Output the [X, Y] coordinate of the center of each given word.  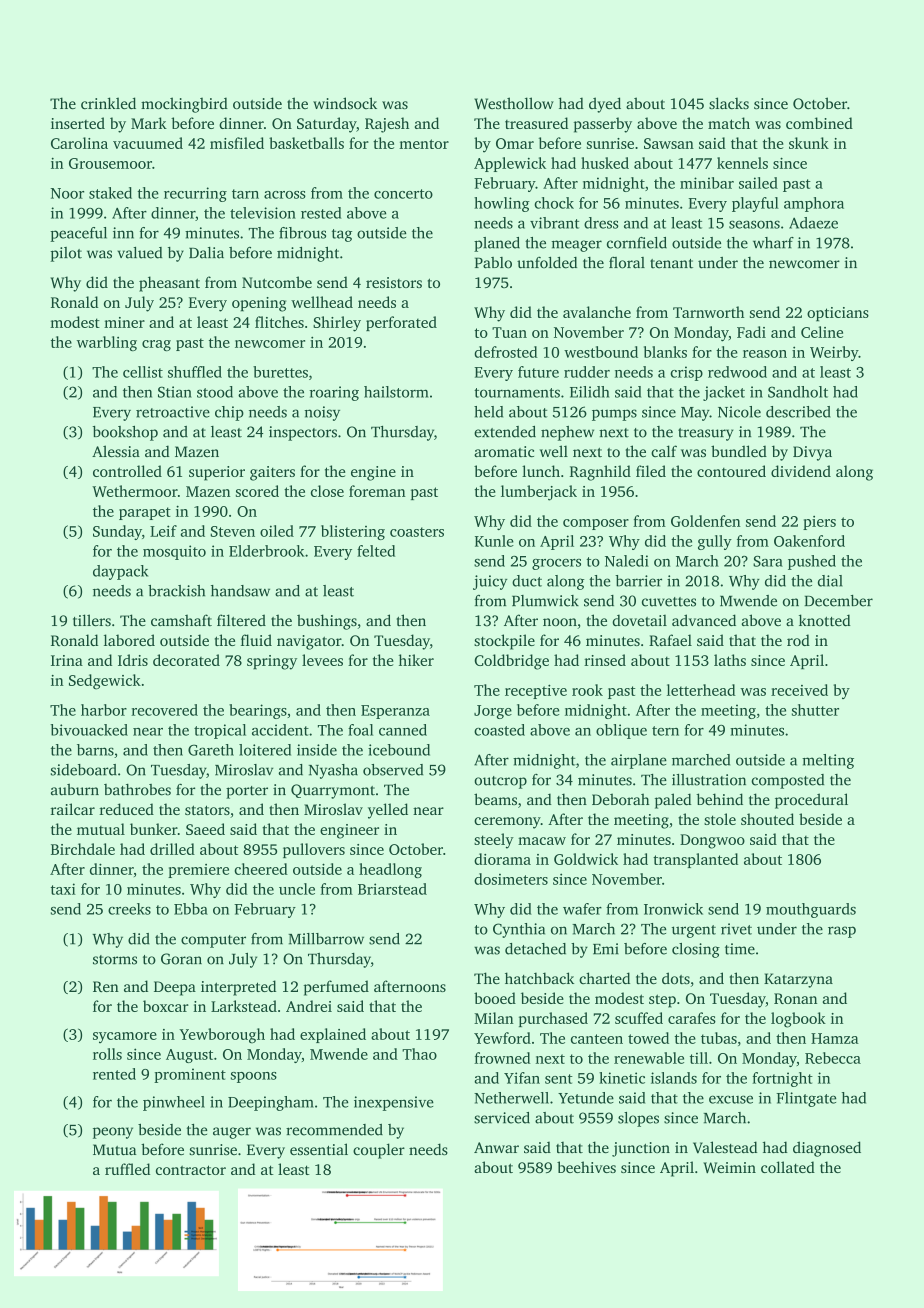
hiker [416, 660]
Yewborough [222, 1036]
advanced [704, 620]
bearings [258, 711]
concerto [403, 194]
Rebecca [833, 1058]
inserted [78, 123]
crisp [686, 373]
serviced [502, 1118]
